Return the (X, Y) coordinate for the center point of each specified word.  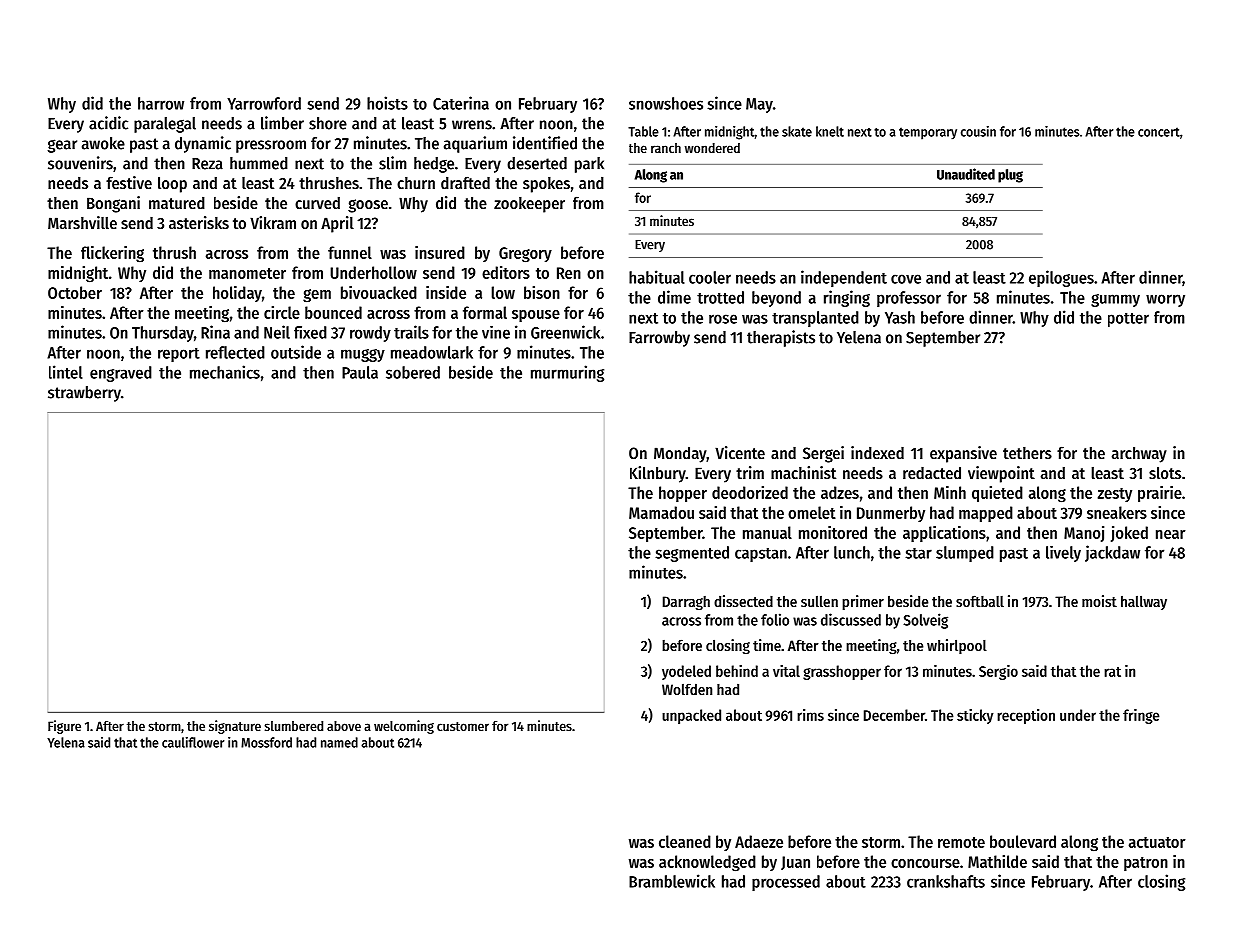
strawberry (84, 394)
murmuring (567, 373)
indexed (877, 452)
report (179, 355)
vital (786, 671)
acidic (108, 123)
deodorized (750, 492)
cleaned (685, 841)
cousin (978, 131)
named (339, 742)
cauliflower (193, 742)
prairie (1160, 494)
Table (643, 131)
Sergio (998, 672)
